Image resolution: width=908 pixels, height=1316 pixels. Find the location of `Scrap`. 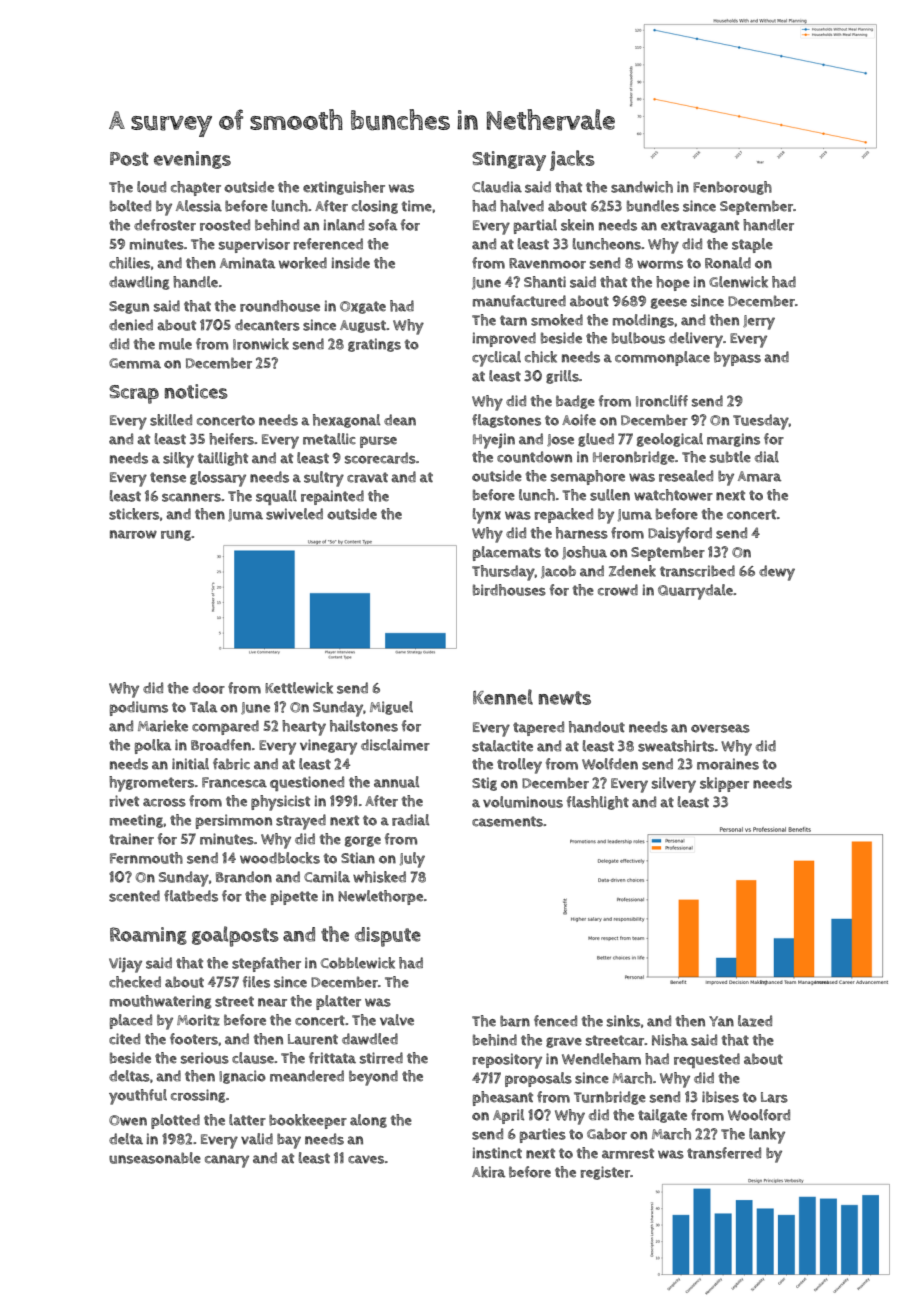

Scrap is located at coordinates (134, 394).
